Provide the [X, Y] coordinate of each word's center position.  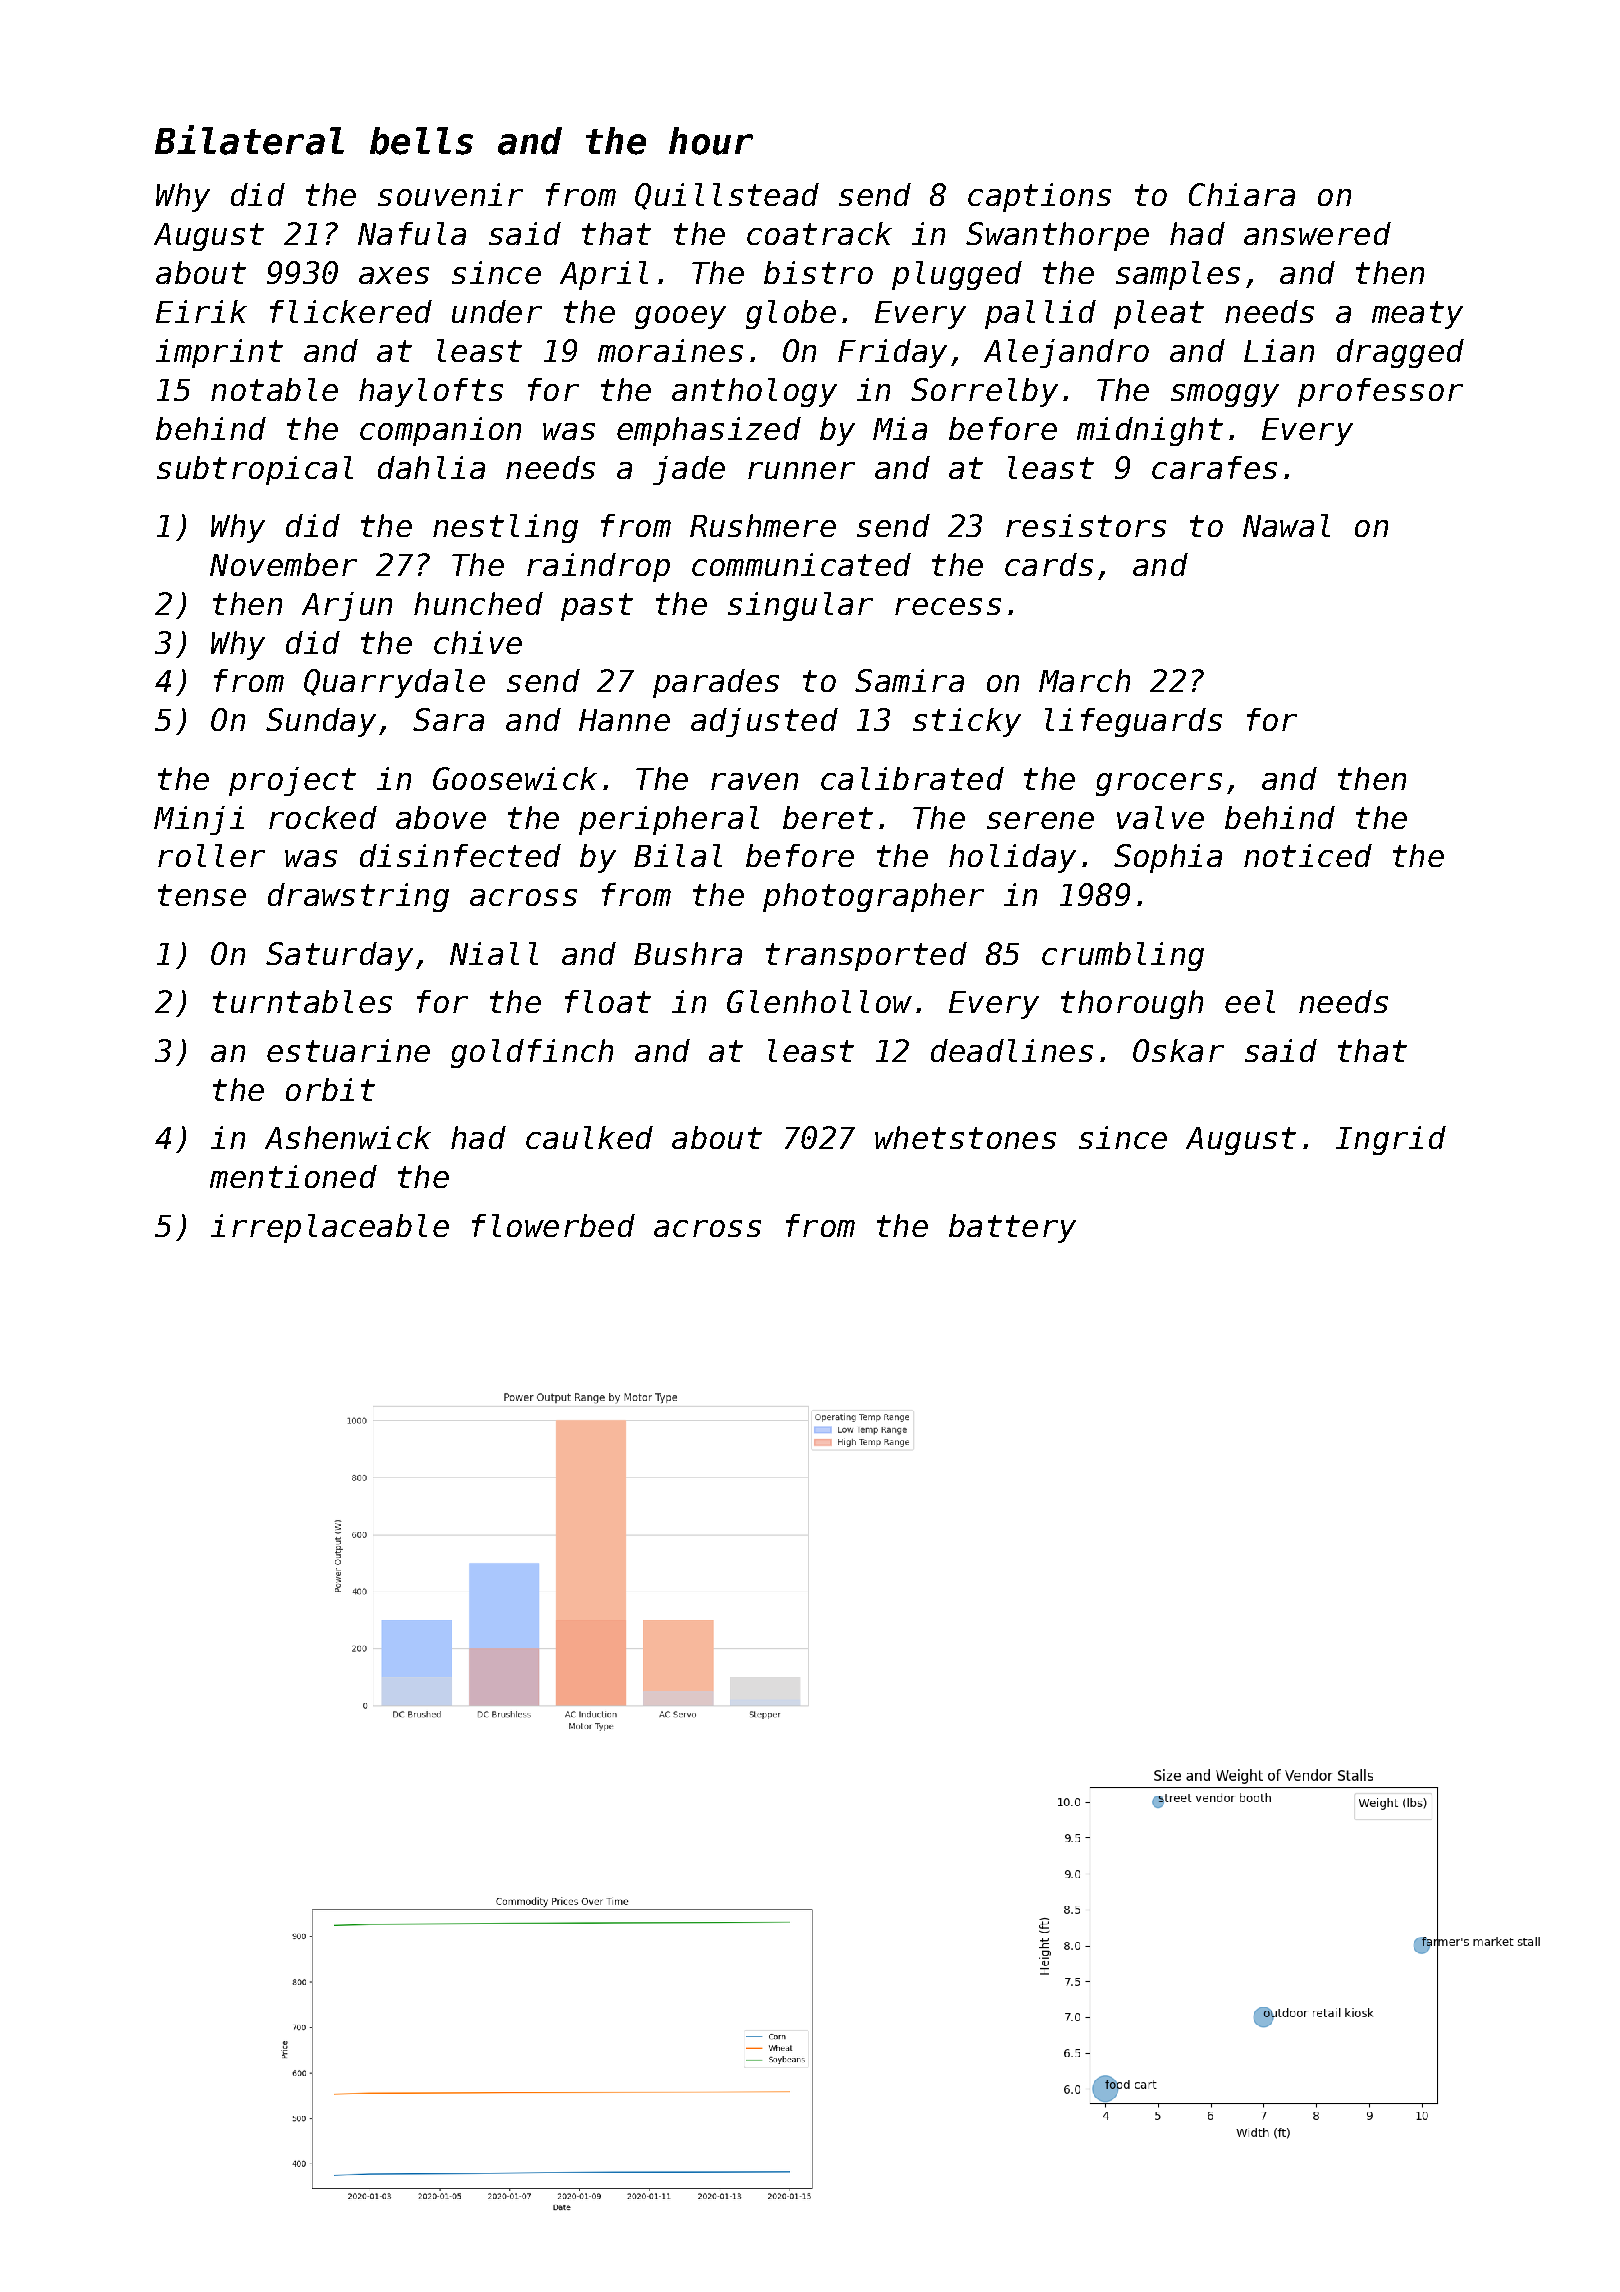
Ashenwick [348, 1137]
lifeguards [1133, 722]
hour [711, 141]
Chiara [1242, 194]
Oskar [1178, 1050]
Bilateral [249, 140]
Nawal [1286, 525]
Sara [448, 719]
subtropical [255, 470]
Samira [909, 680]
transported [866, 956]
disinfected [460, 855]
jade [689, 470]
